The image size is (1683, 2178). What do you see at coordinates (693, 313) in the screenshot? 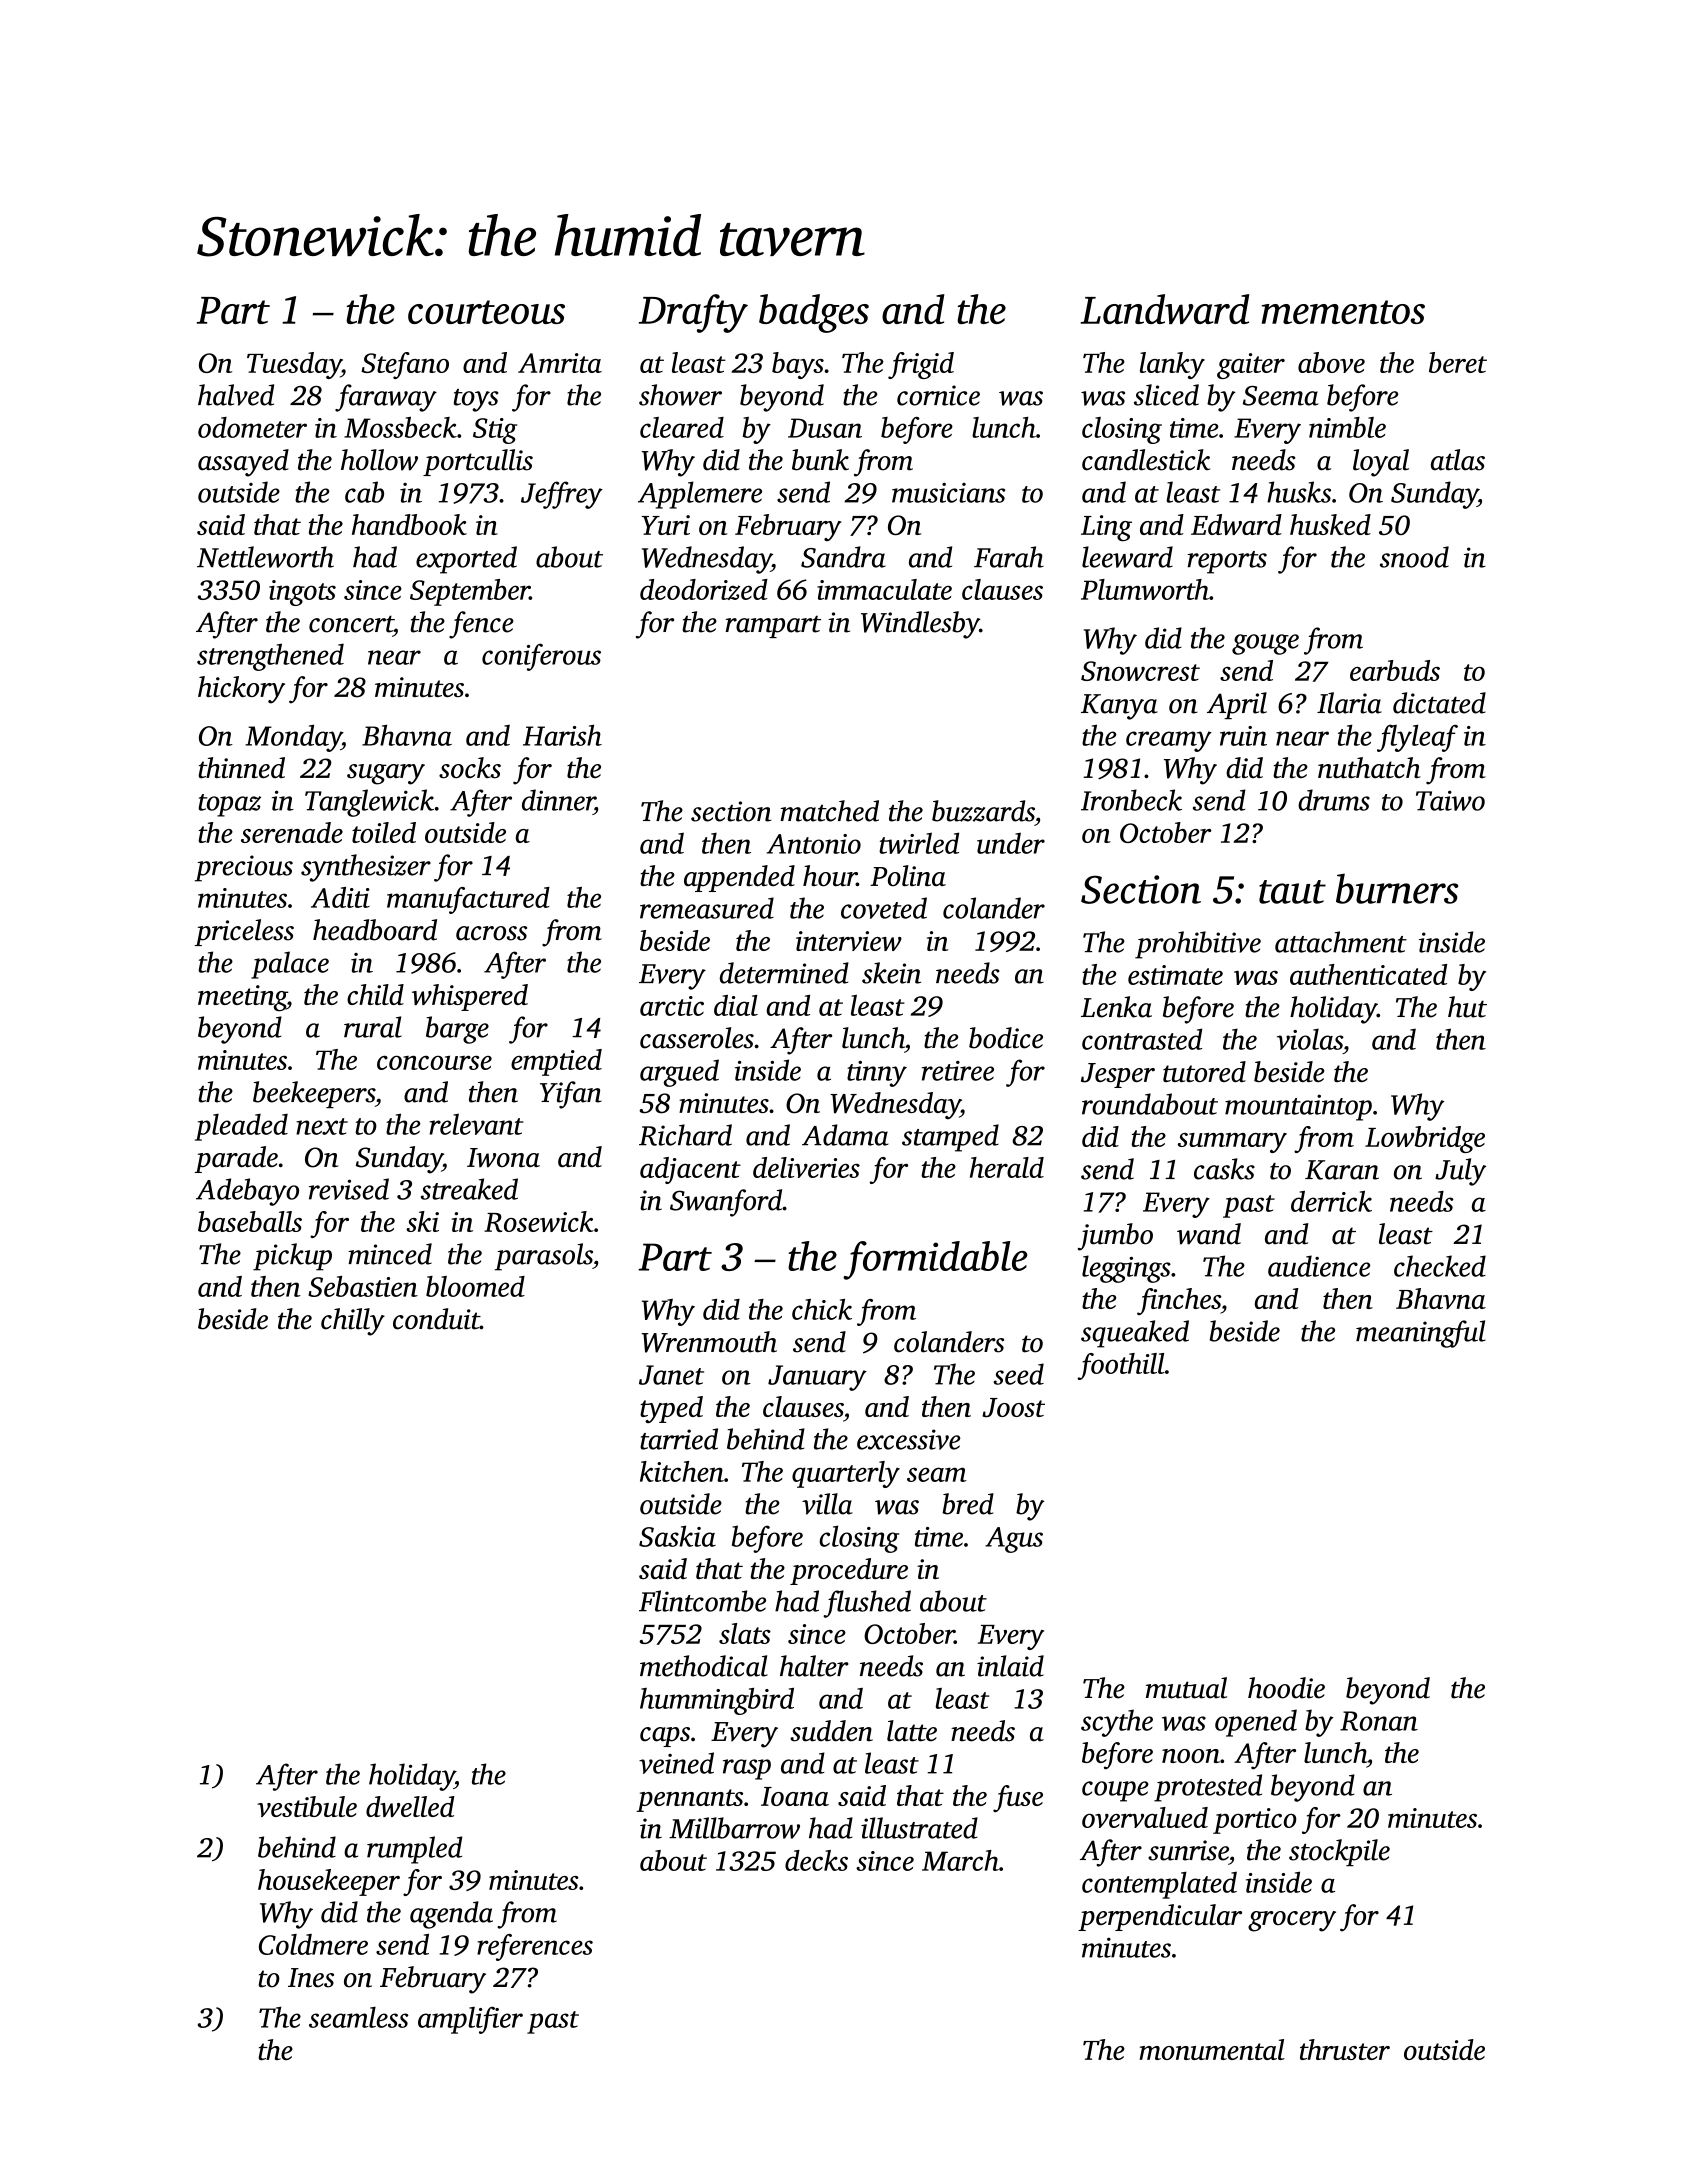
I see `Drafty` at bounding box center [693, 313].
